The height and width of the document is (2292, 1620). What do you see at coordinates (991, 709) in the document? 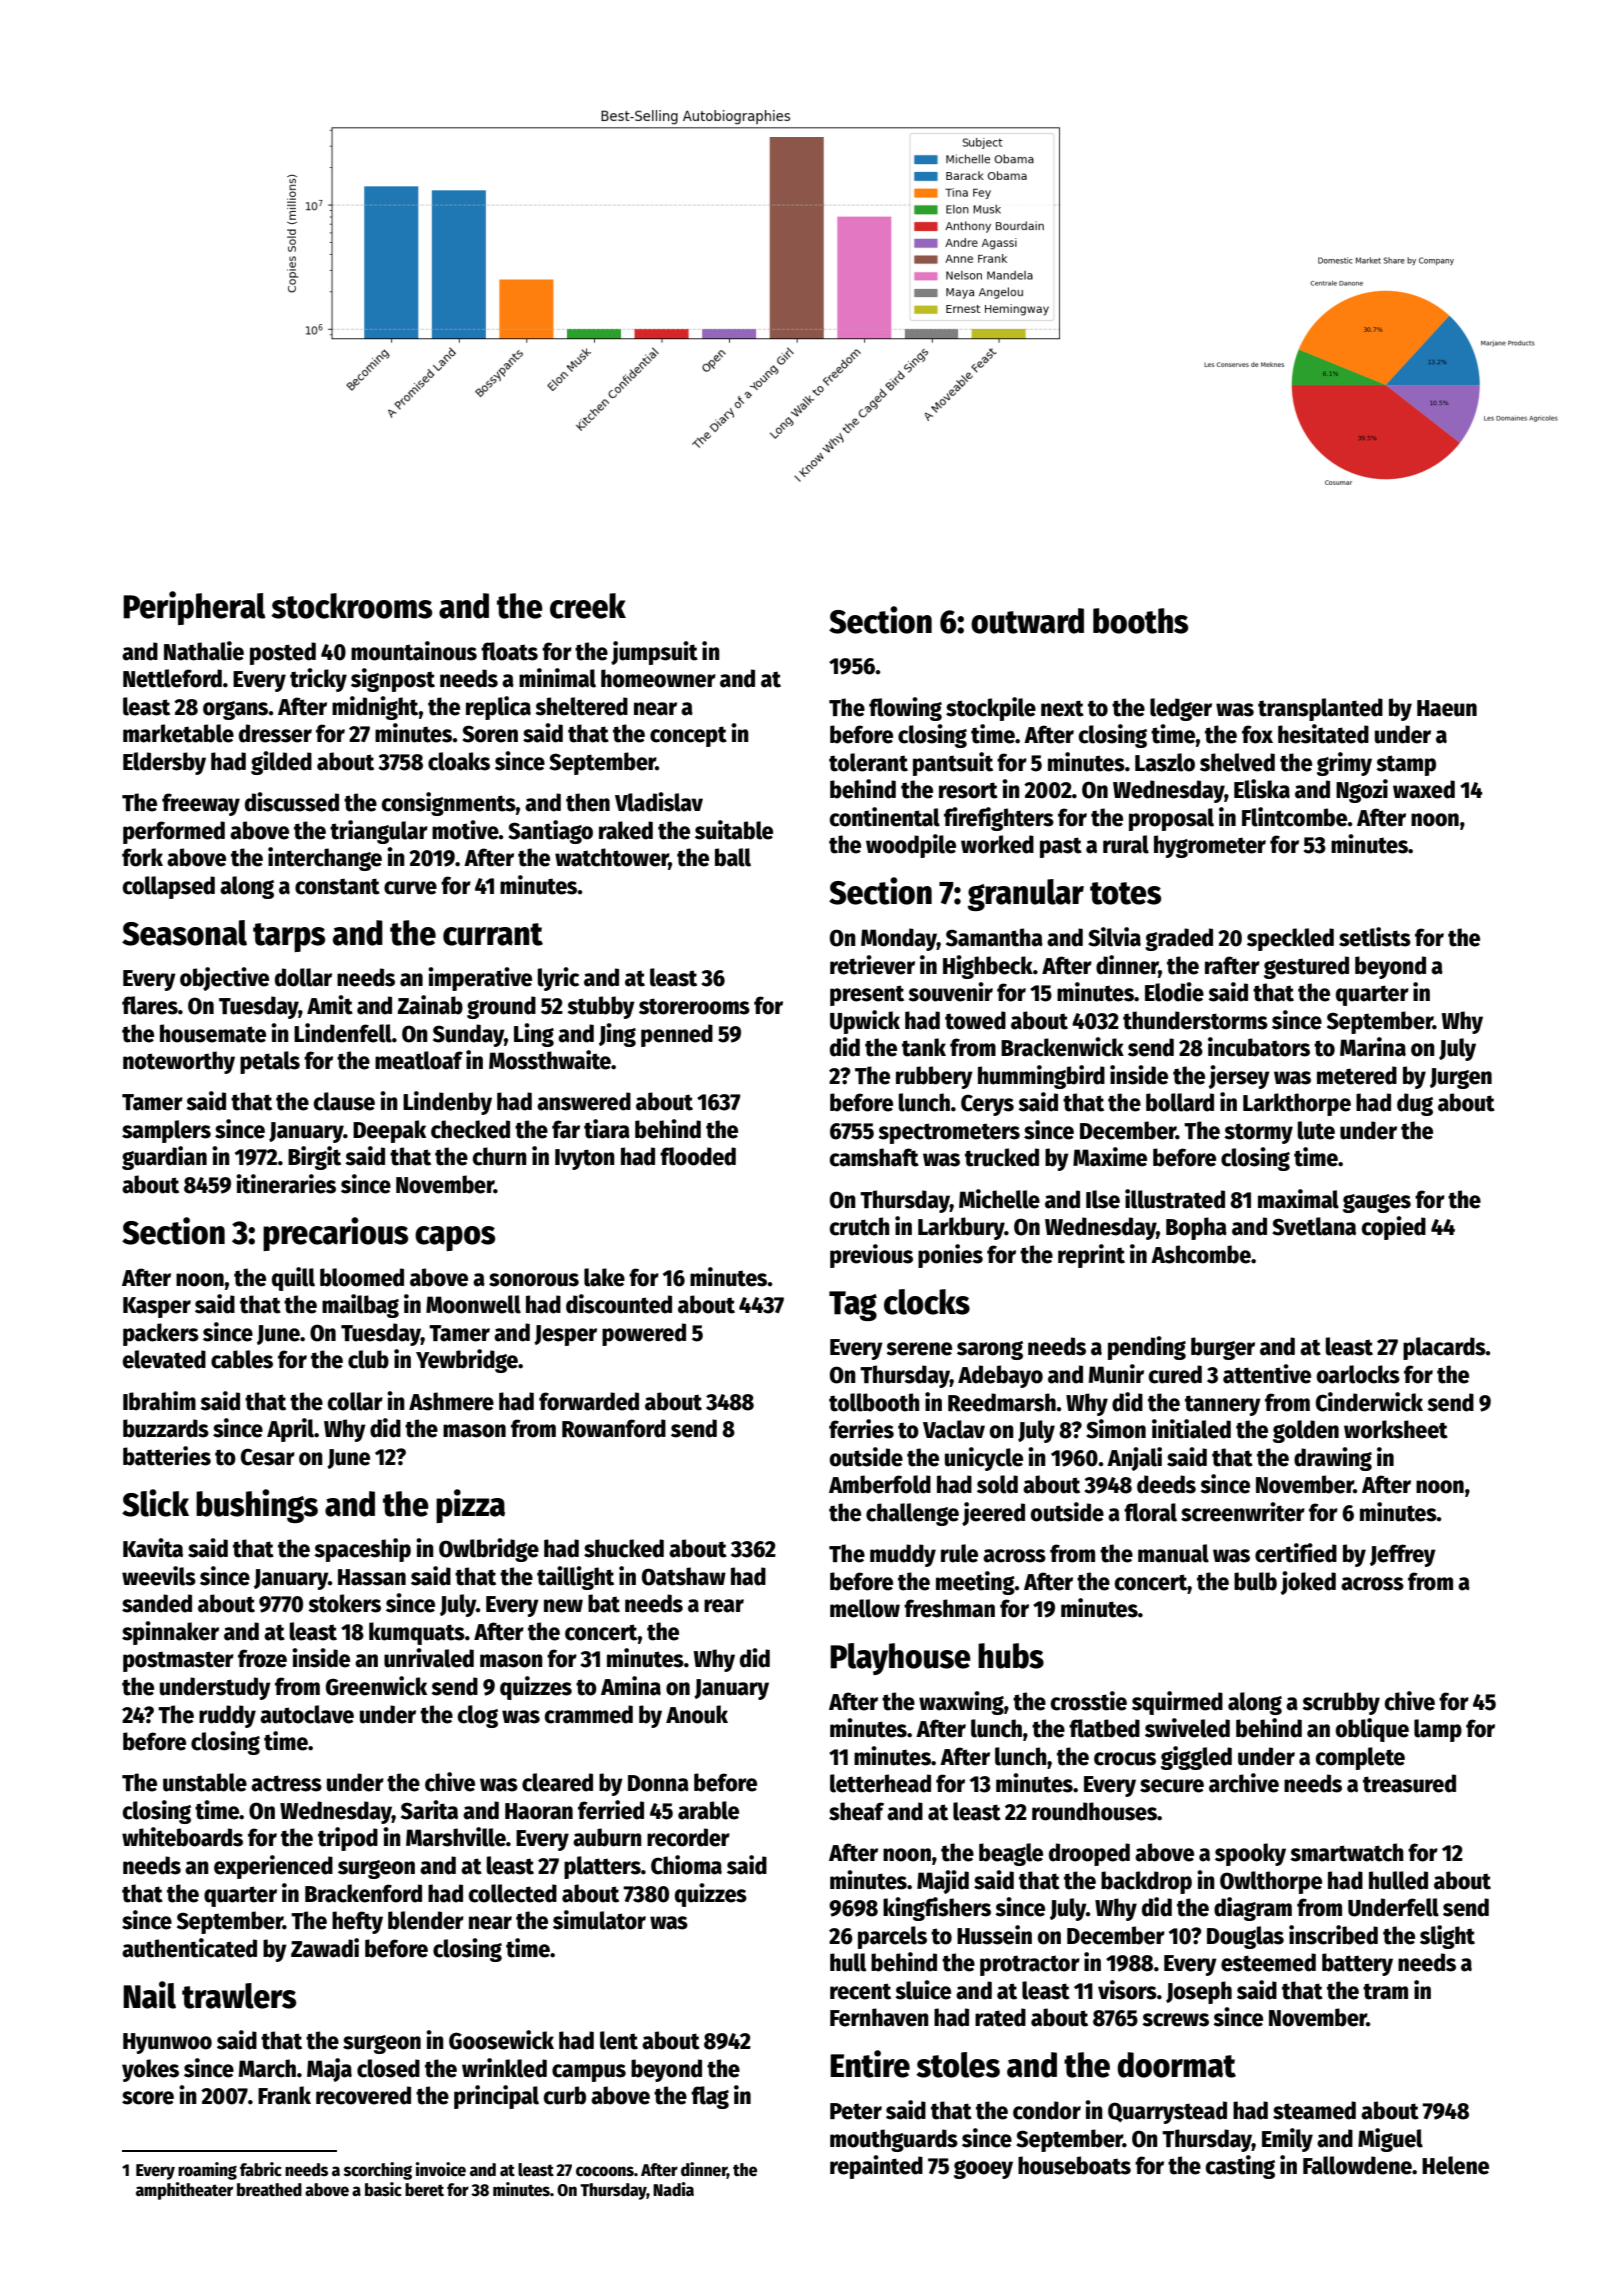
I see `stockpile` at bounding box center [991, 709].
